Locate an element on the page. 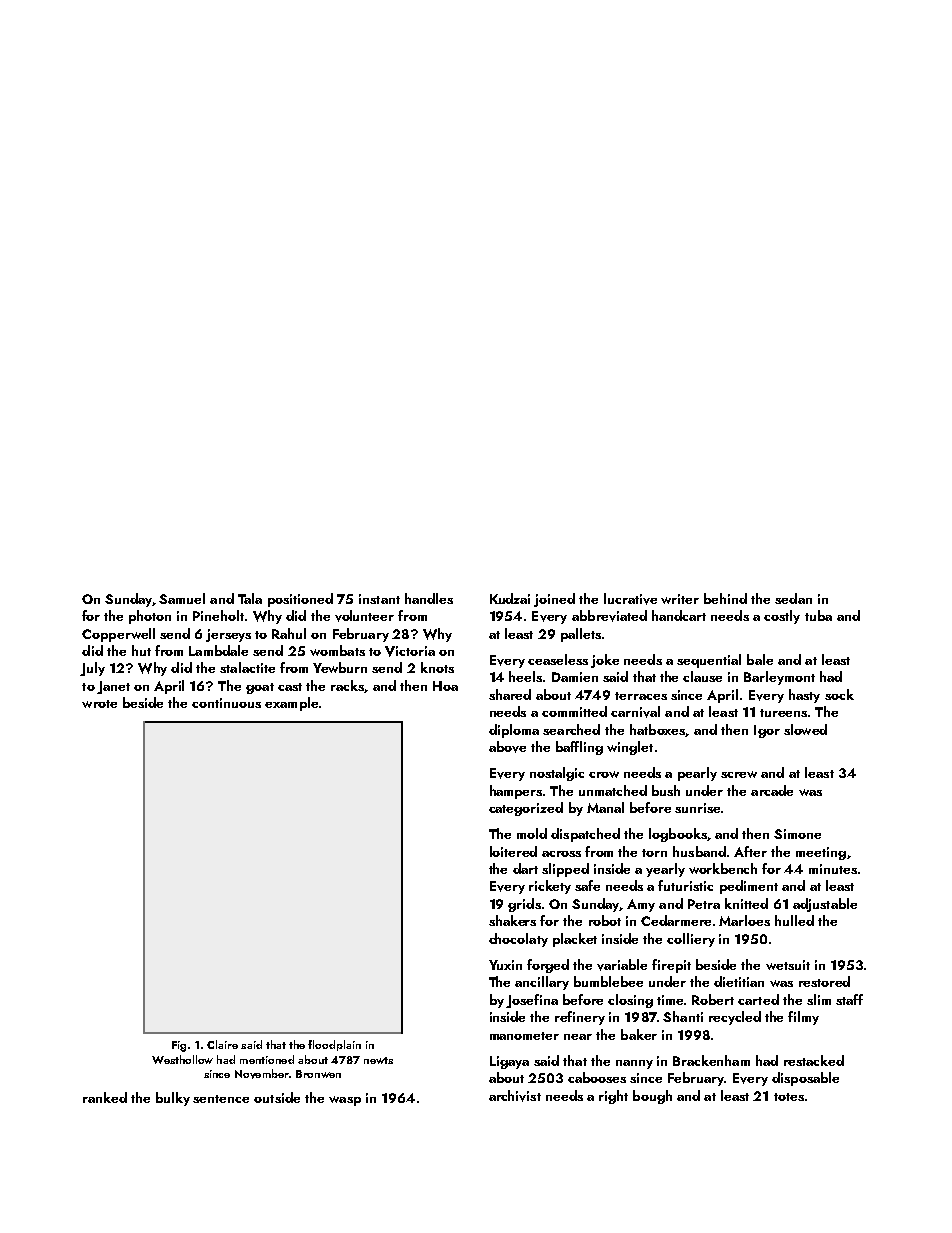 Image resolution: width=952 pixels, height=1233 pixels. shakers is located at coordinates (512, 920).
